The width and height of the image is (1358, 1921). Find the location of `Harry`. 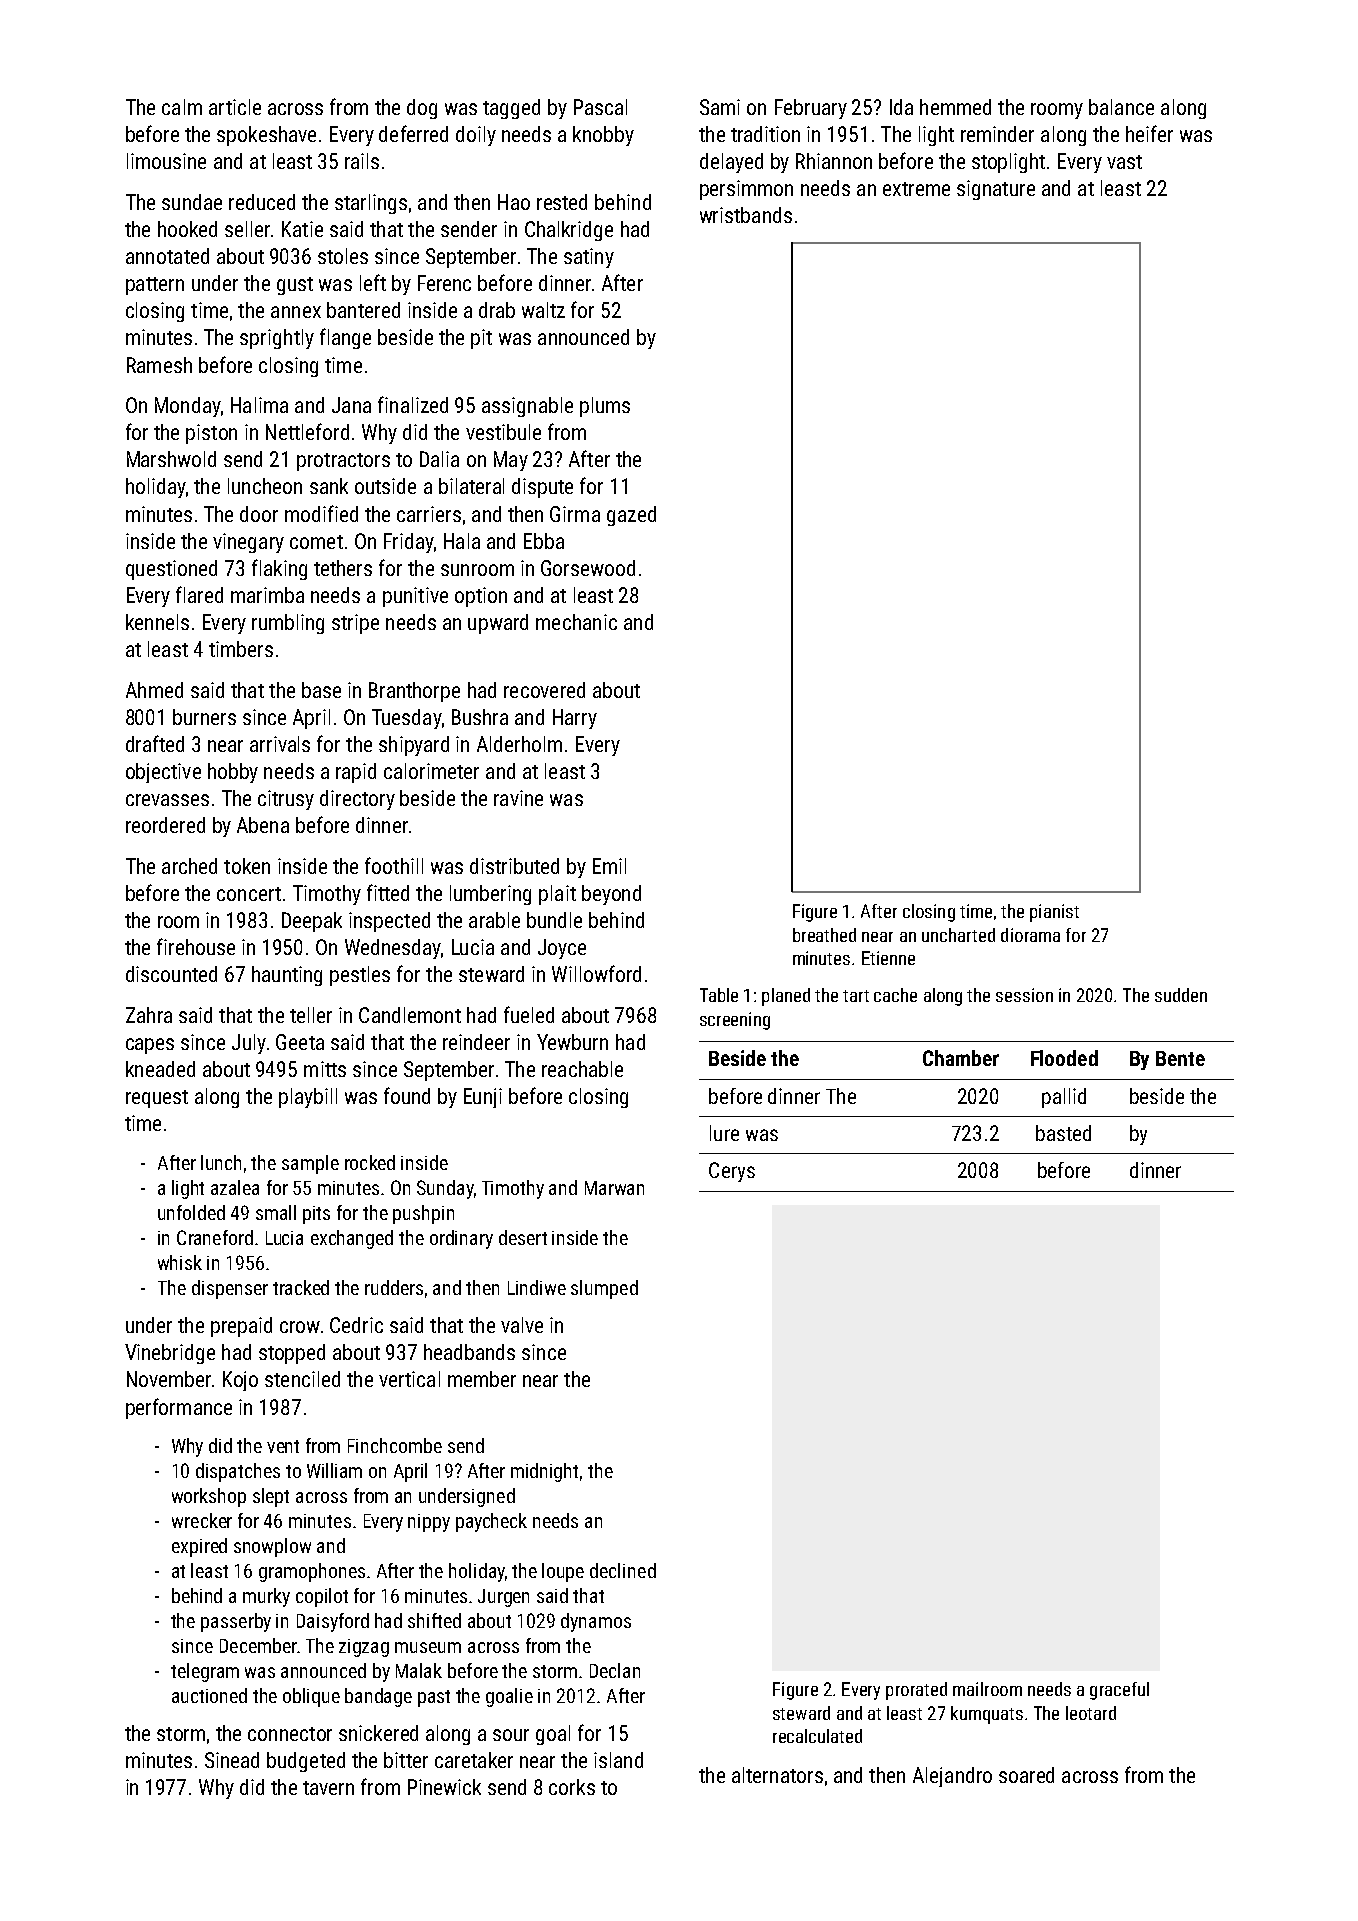

Harry is located at coordinates (575, 719).
